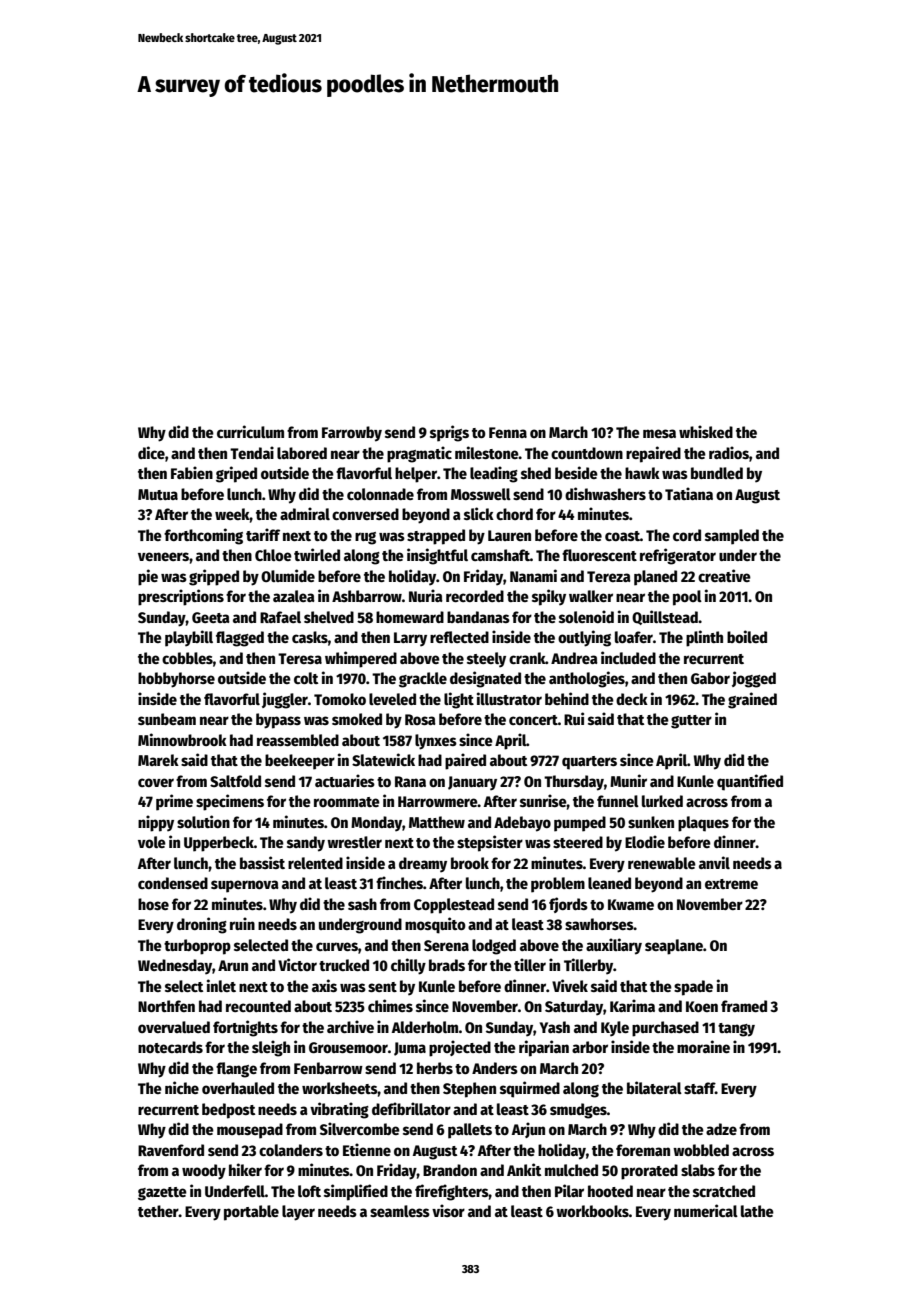  What do you see at coordinates (153, 904) in the image?
I see `hose` at bounding box center [153, 904].
